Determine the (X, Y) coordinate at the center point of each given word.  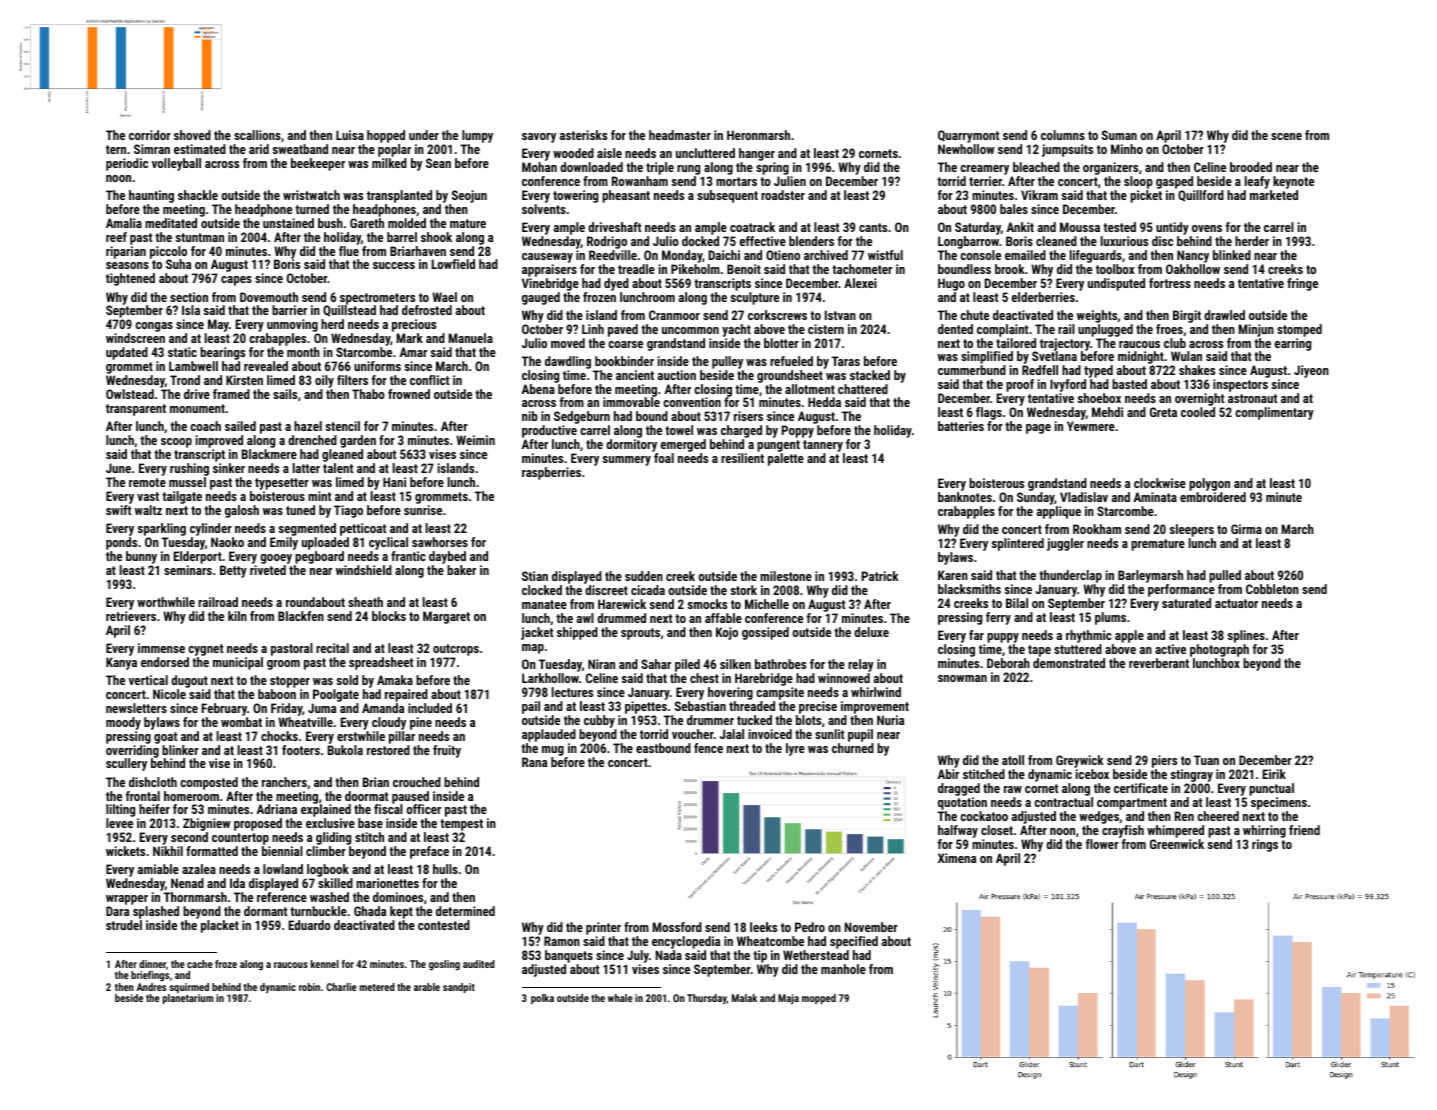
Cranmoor (674, 315)
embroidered (1213, 497)
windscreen (135, 338)
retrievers (131, 616)
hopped (386, 136)
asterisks (583, 135)
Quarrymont (968, 136)
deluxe (871, 632)
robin (309, 987)
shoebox (1099, 398)
